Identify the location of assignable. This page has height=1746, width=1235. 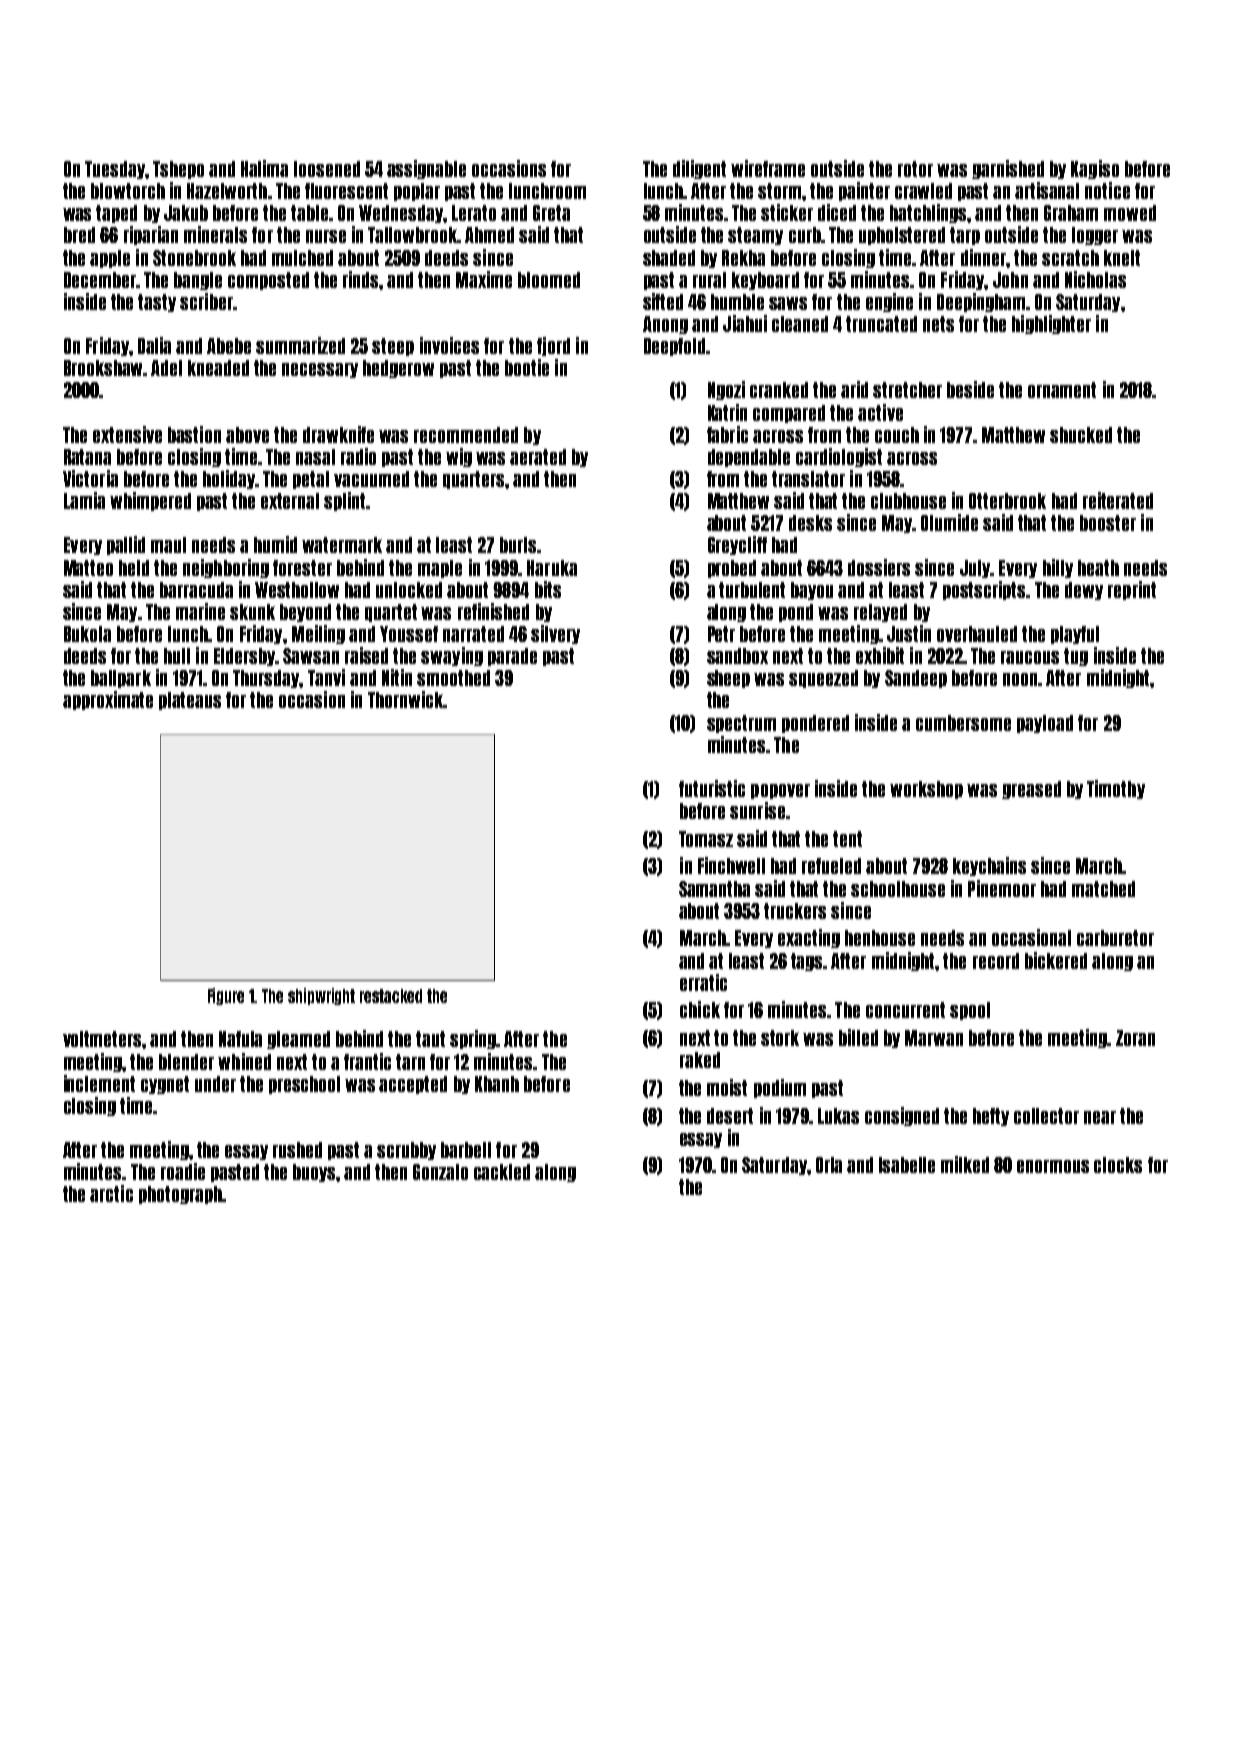
(426, 169).
